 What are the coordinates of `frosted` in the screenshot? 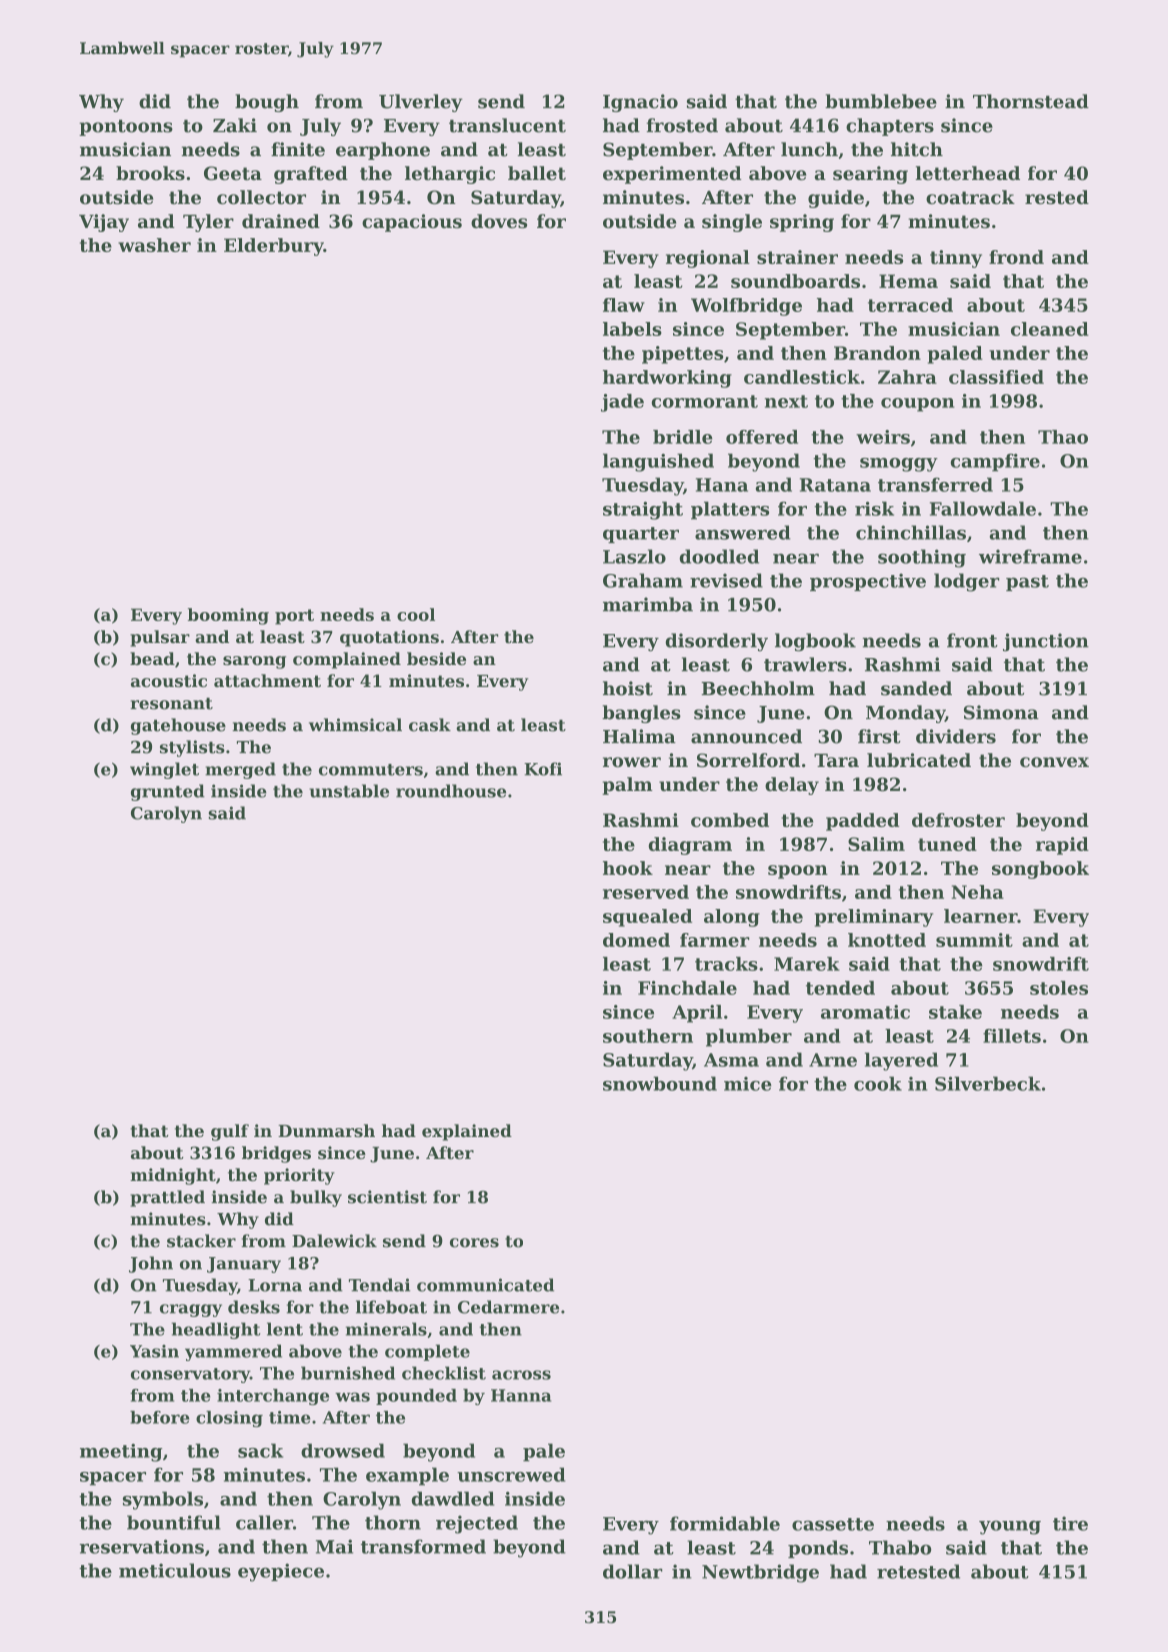 It's located at (682, 125).
